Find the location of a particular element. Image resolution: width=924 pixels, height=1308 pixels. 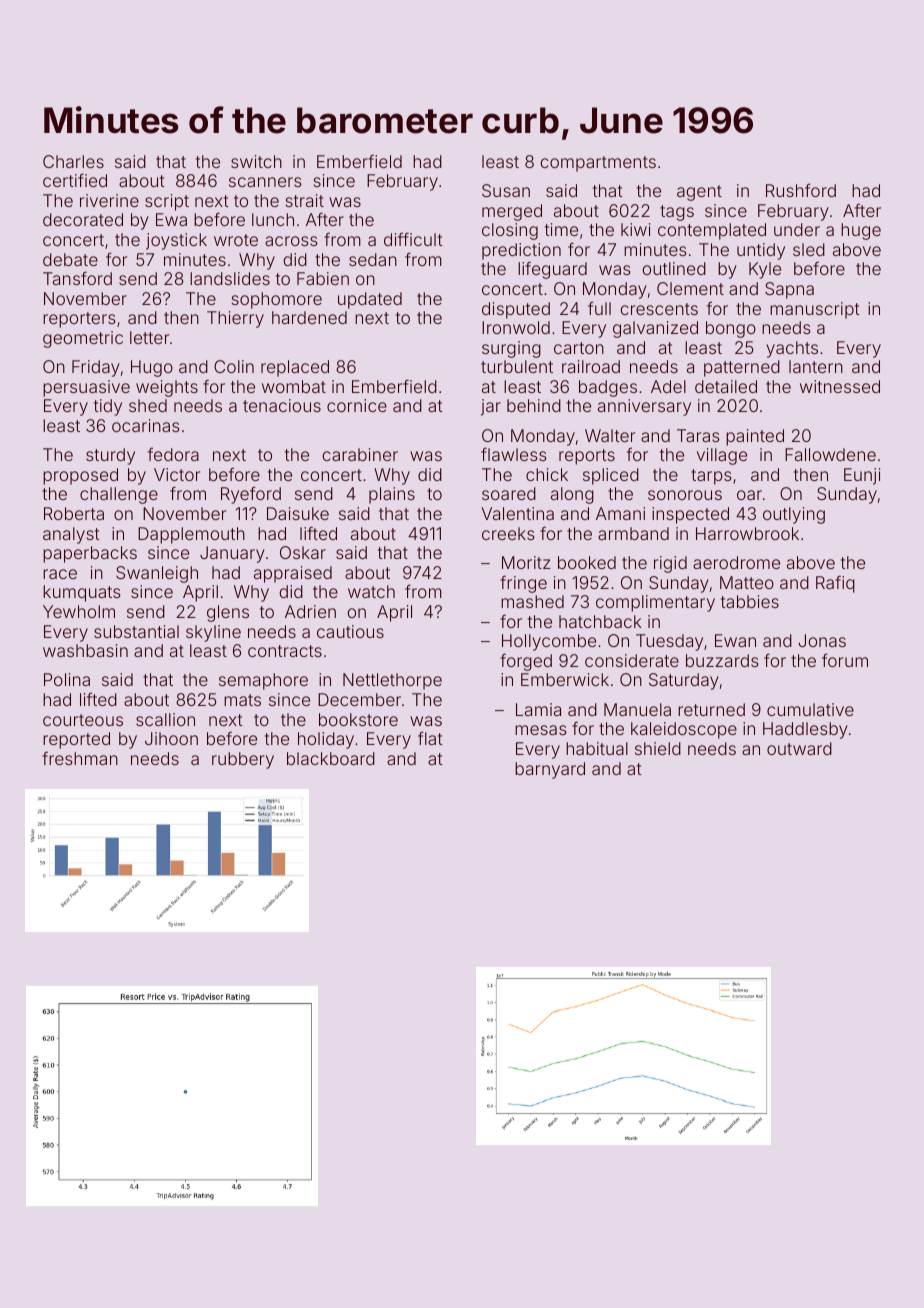

persuasive is located at coordinates (86, 388).
